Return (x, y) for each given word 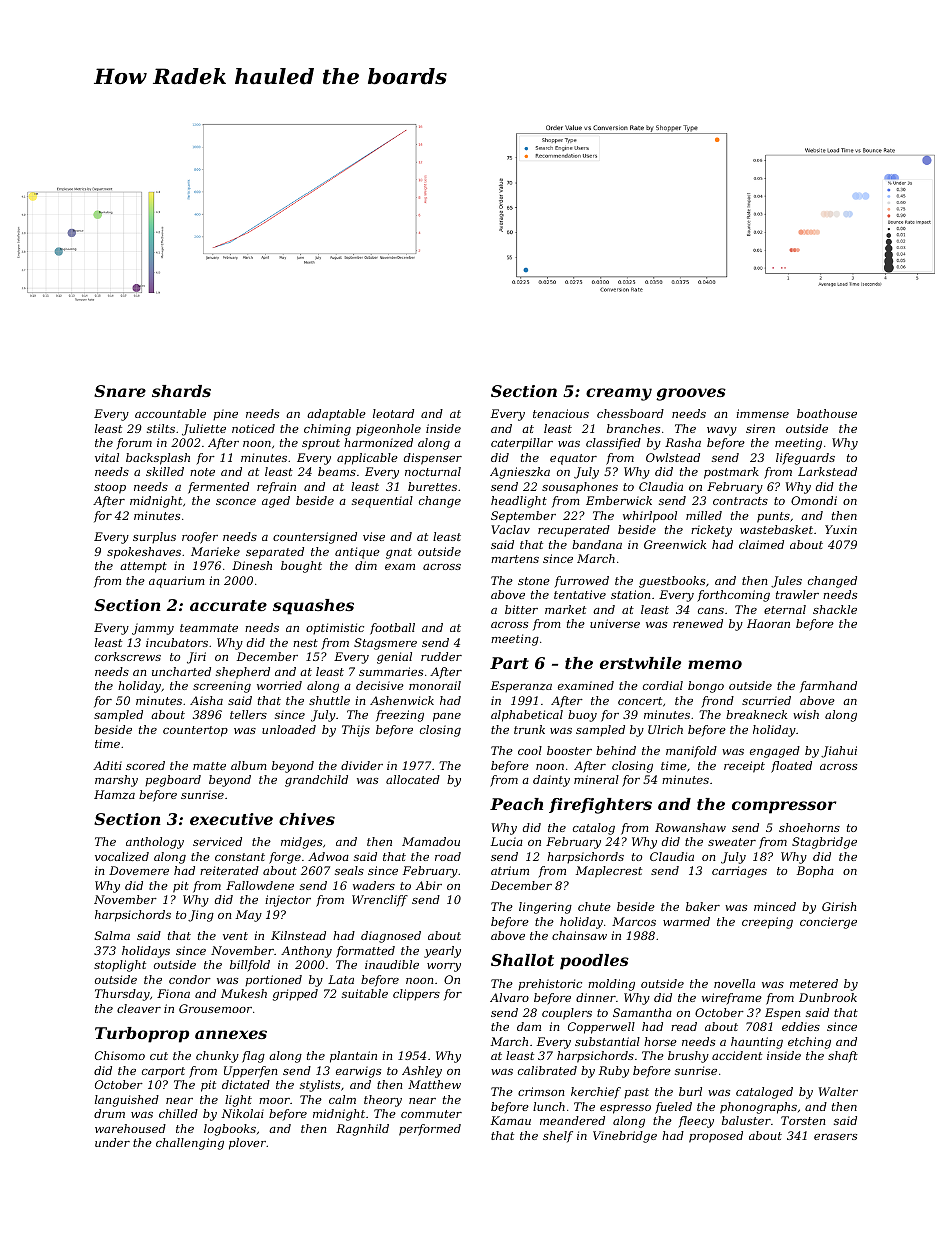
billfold (250, 966)
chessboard (630, 413)
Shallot (522, 960)
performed (430, 1130)
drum (109, 1113)
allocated (413, 779)
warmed (686, 921)
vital (107, 457)
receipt (744, 767)
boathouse (827, 413)
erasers (835, 1137)
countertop (195, 731)
